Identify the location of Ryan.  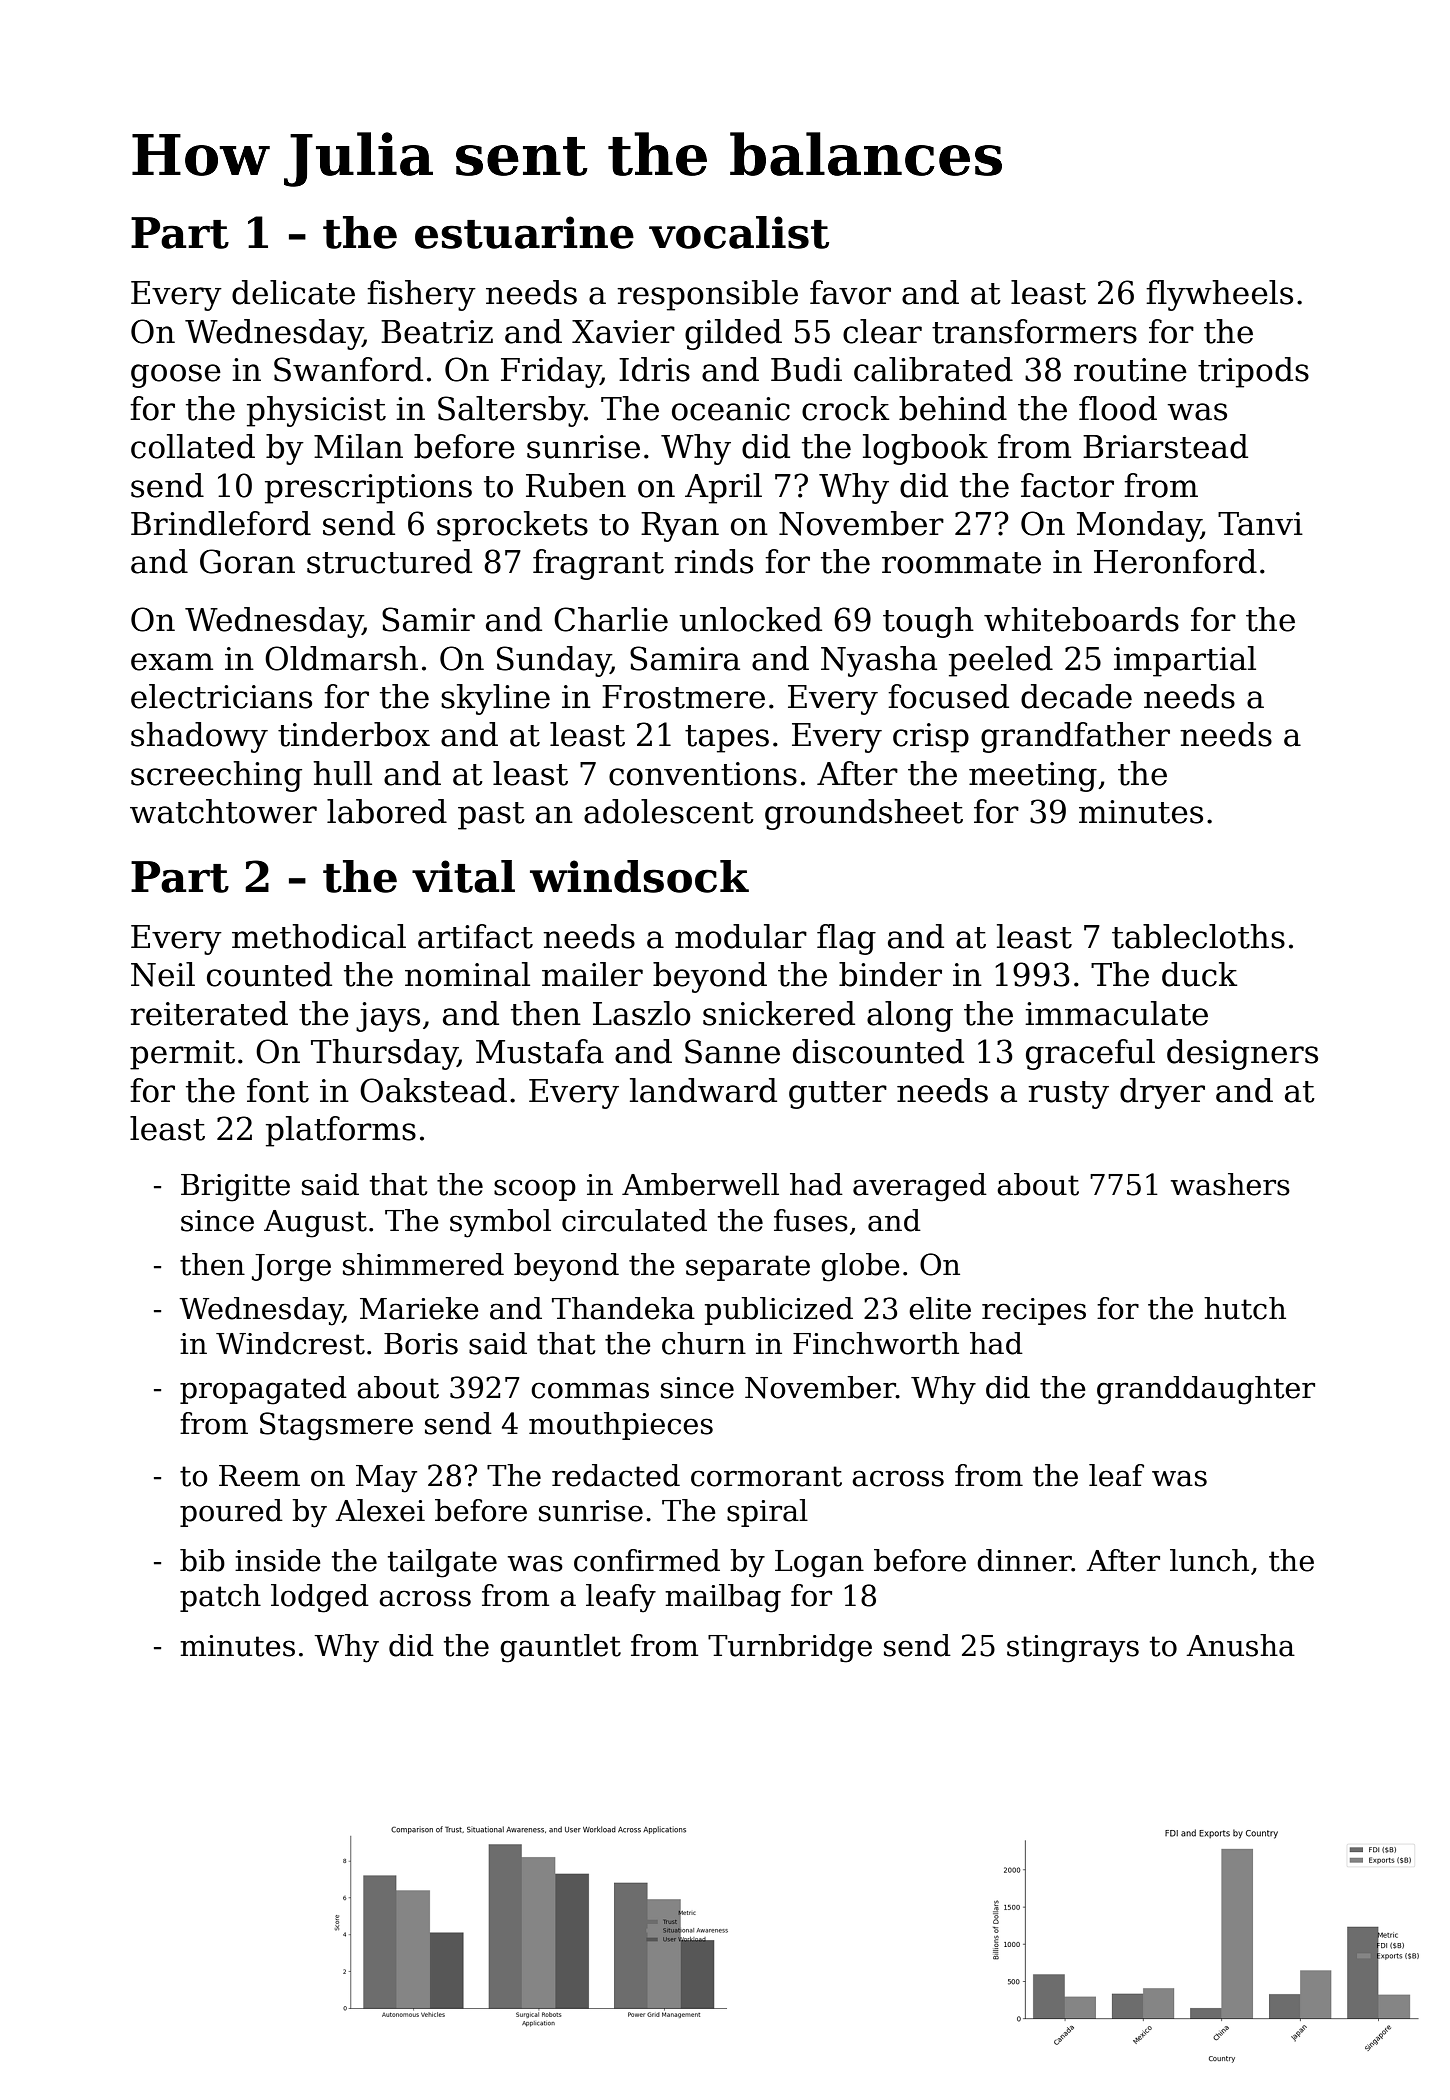
(680, 527).
